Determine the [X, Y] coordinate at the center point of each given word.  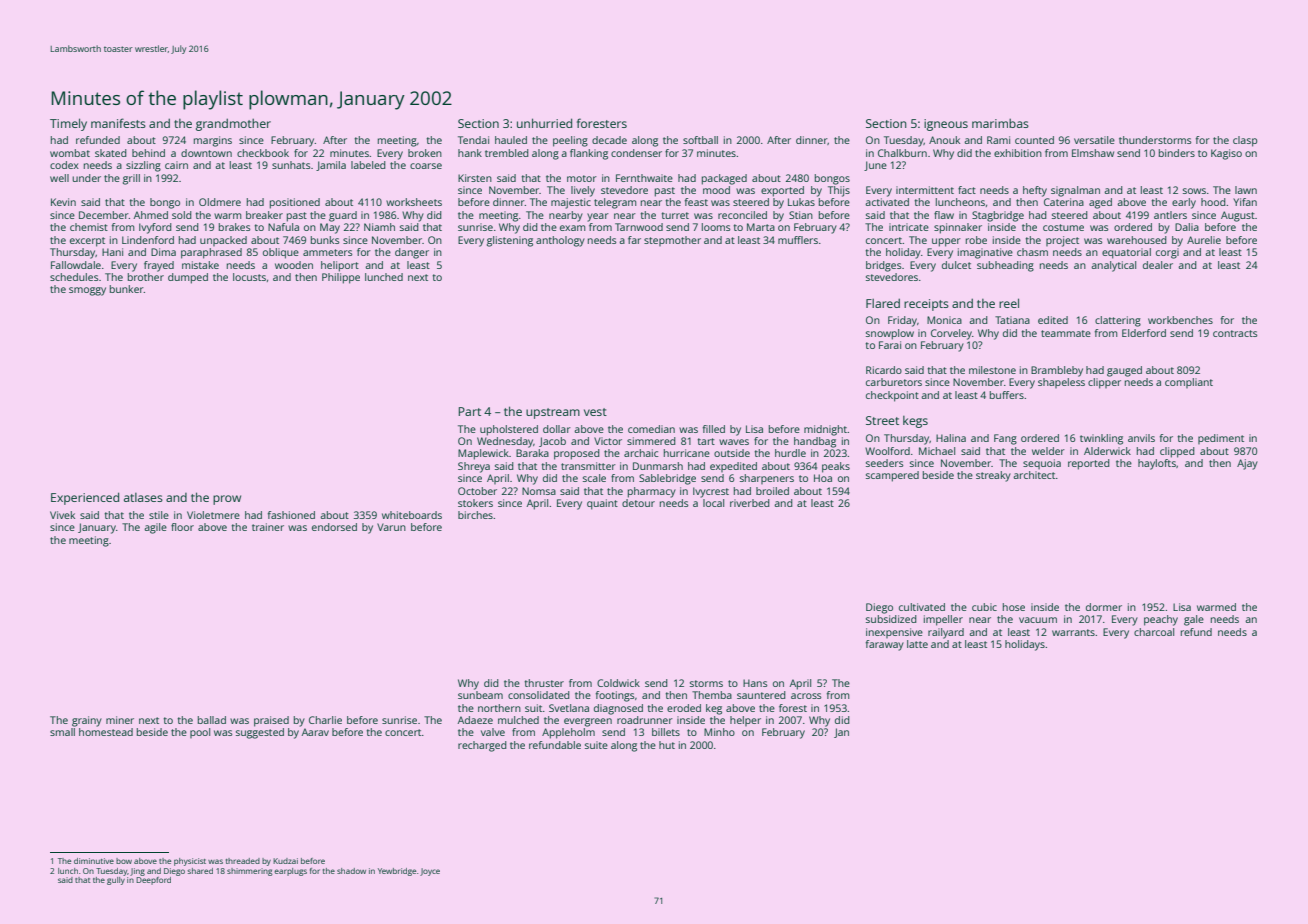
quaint [602, 504]
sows [1194, 191]
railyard [946, 633]
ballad [212, 720]
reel [1009, 303]
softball [700, 140]
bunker [127, 289]
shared [200, 871]
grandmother [233, 124]
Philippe [341, 278]
